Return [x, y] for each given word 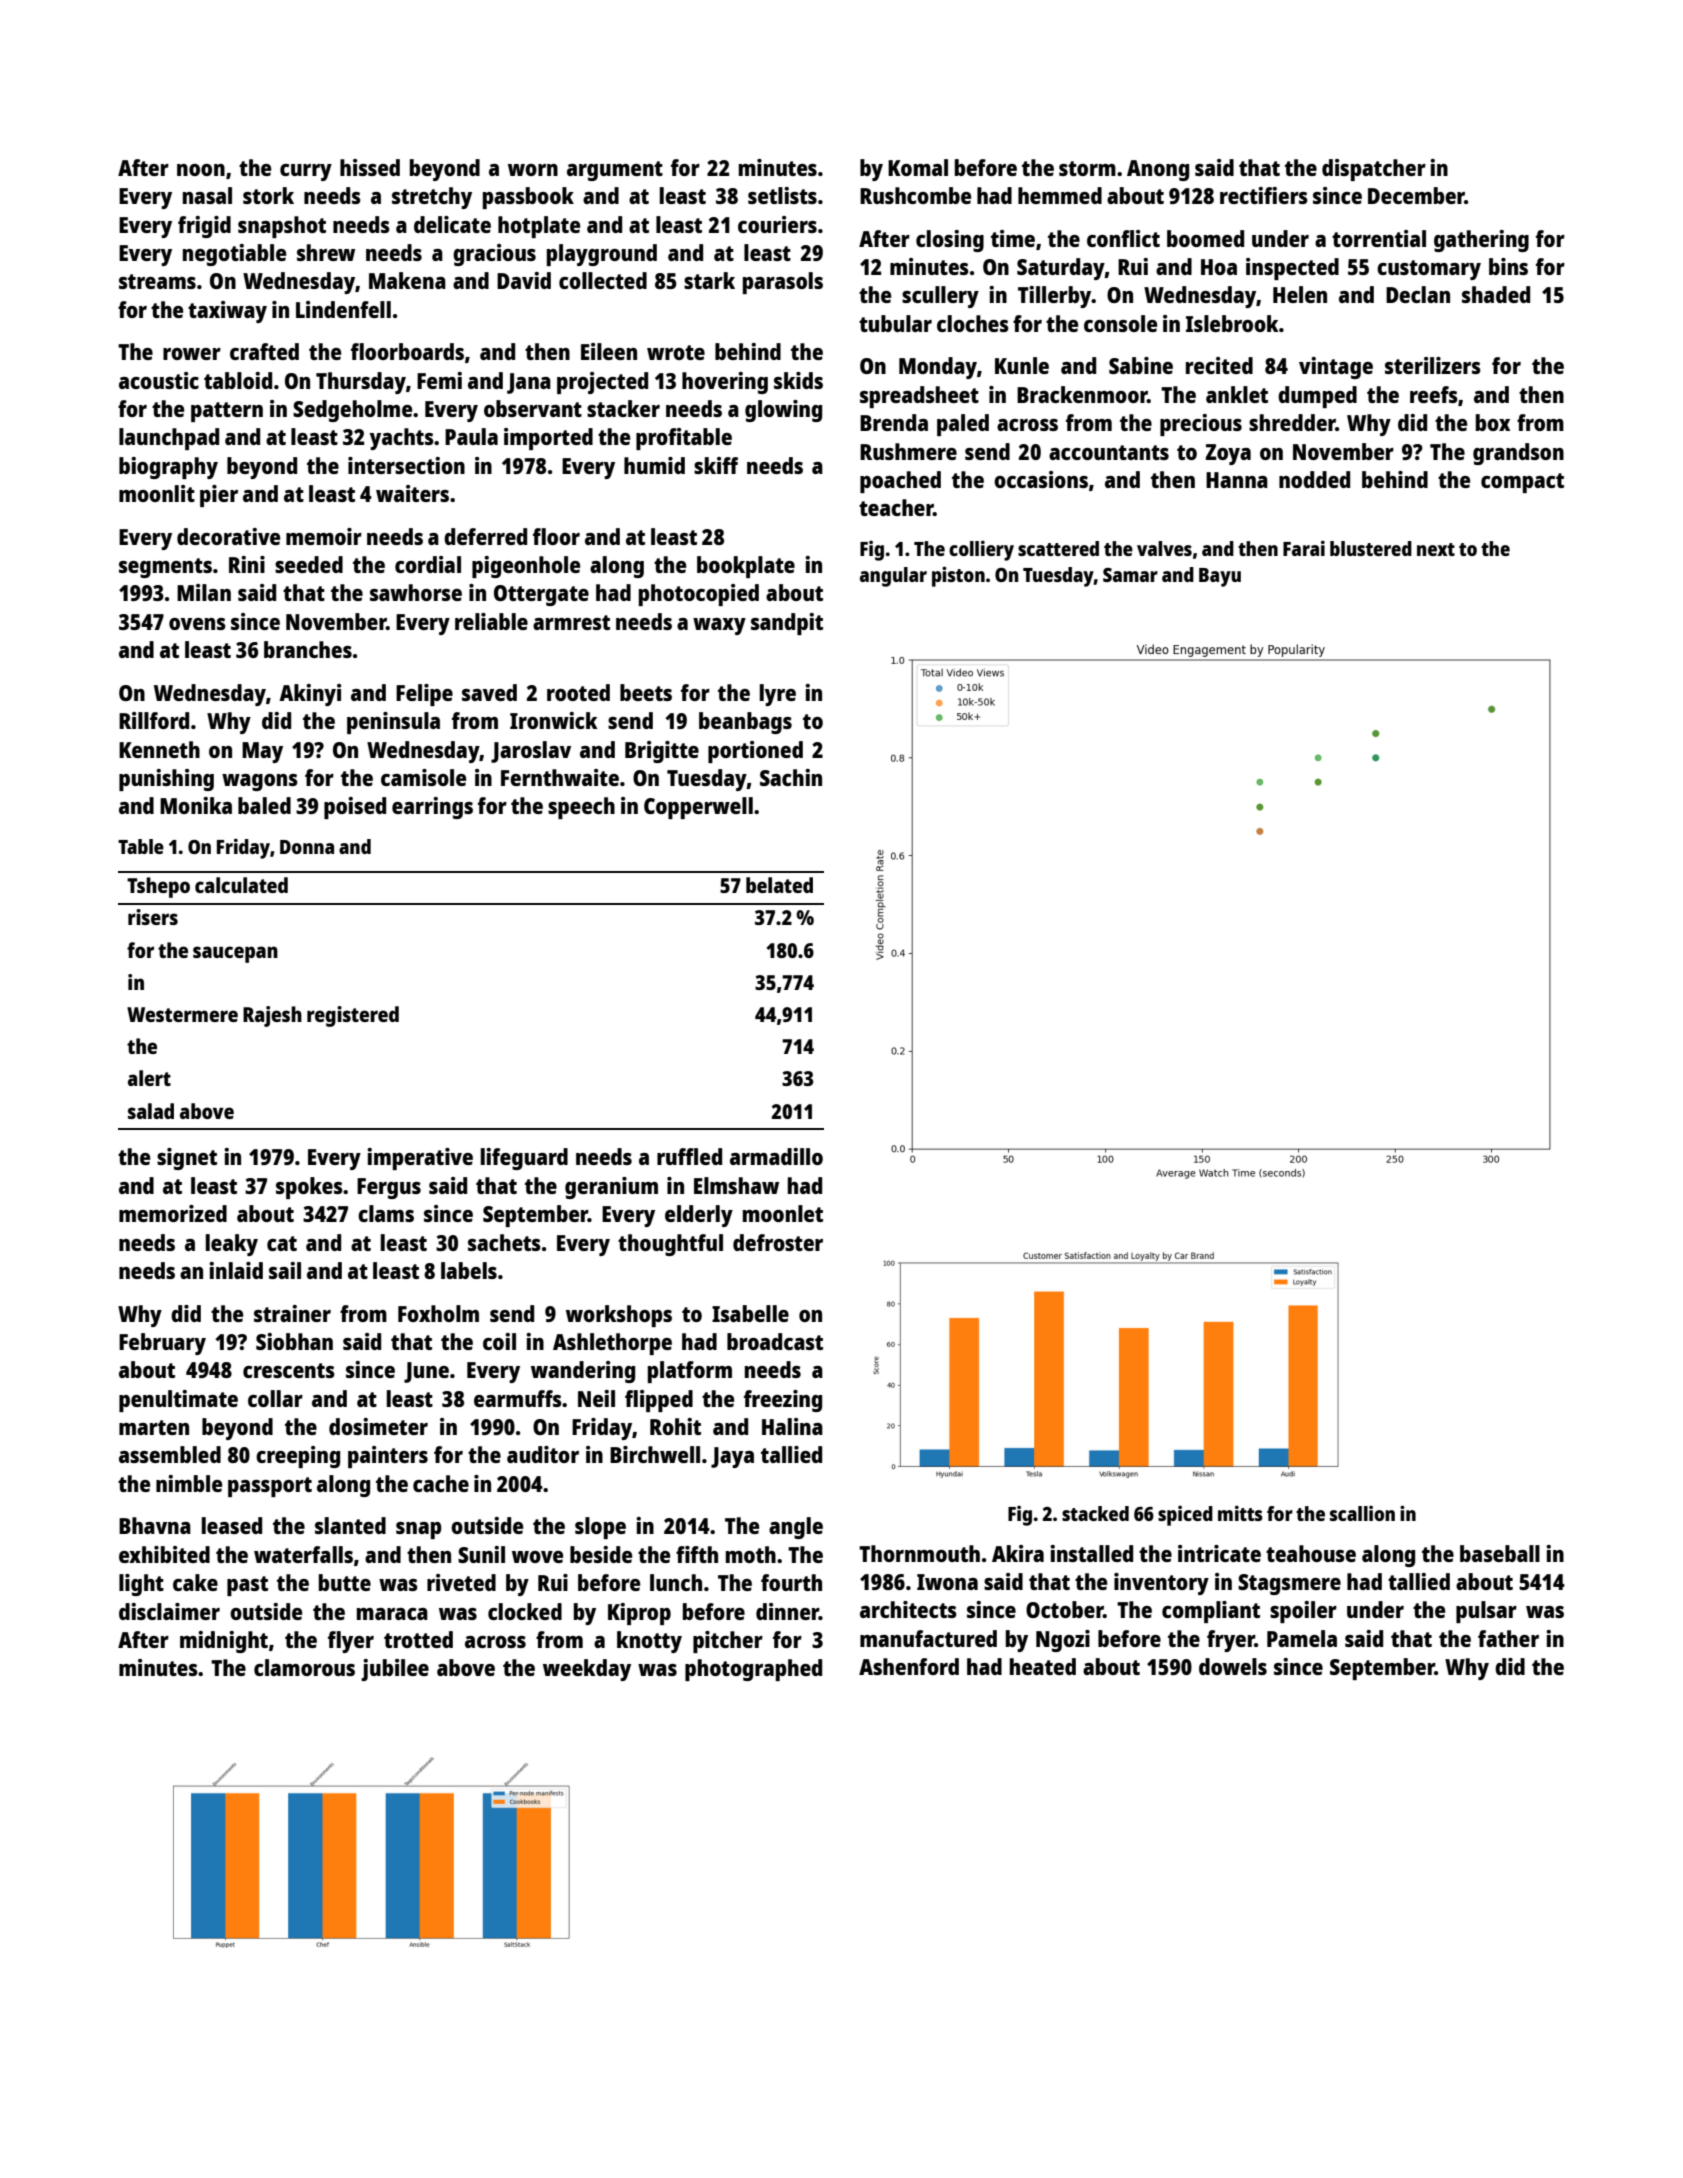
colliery [981, 550]
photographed [753, 1670]
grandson [1518, 454]
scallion [1362, 1513]
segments [165, 568]
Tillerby [1055, 297]
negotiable [234, 255]
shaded [1496, 294]
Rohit [675, 1426]
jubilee [395, 1670]
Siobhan [294, 1341]
